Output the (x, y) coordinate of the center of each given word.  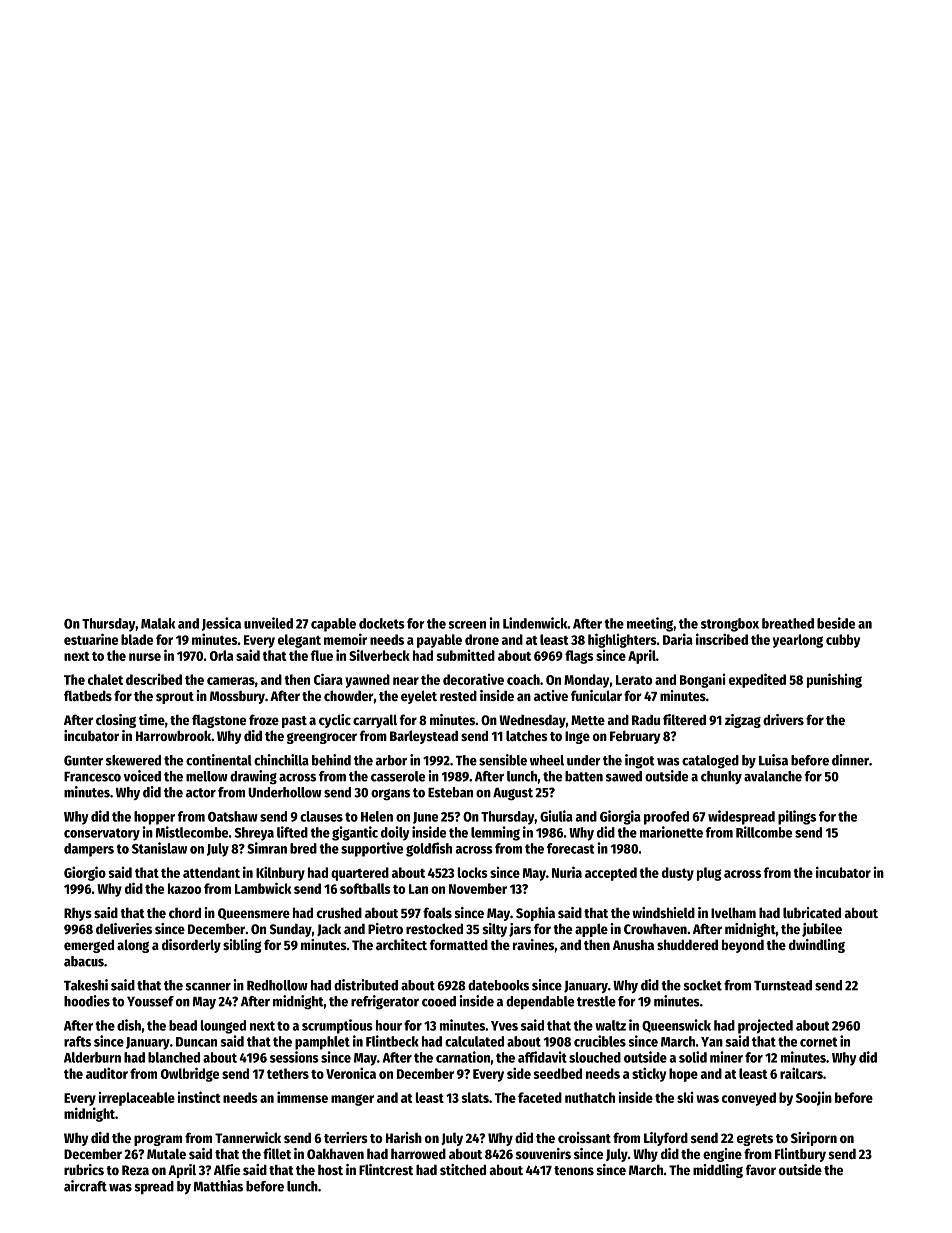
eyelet (419, 697)
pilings (797, 817)
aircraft (85, 1186)
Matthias (218, 1186)
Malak (158, 623)
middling (718, 1171)
